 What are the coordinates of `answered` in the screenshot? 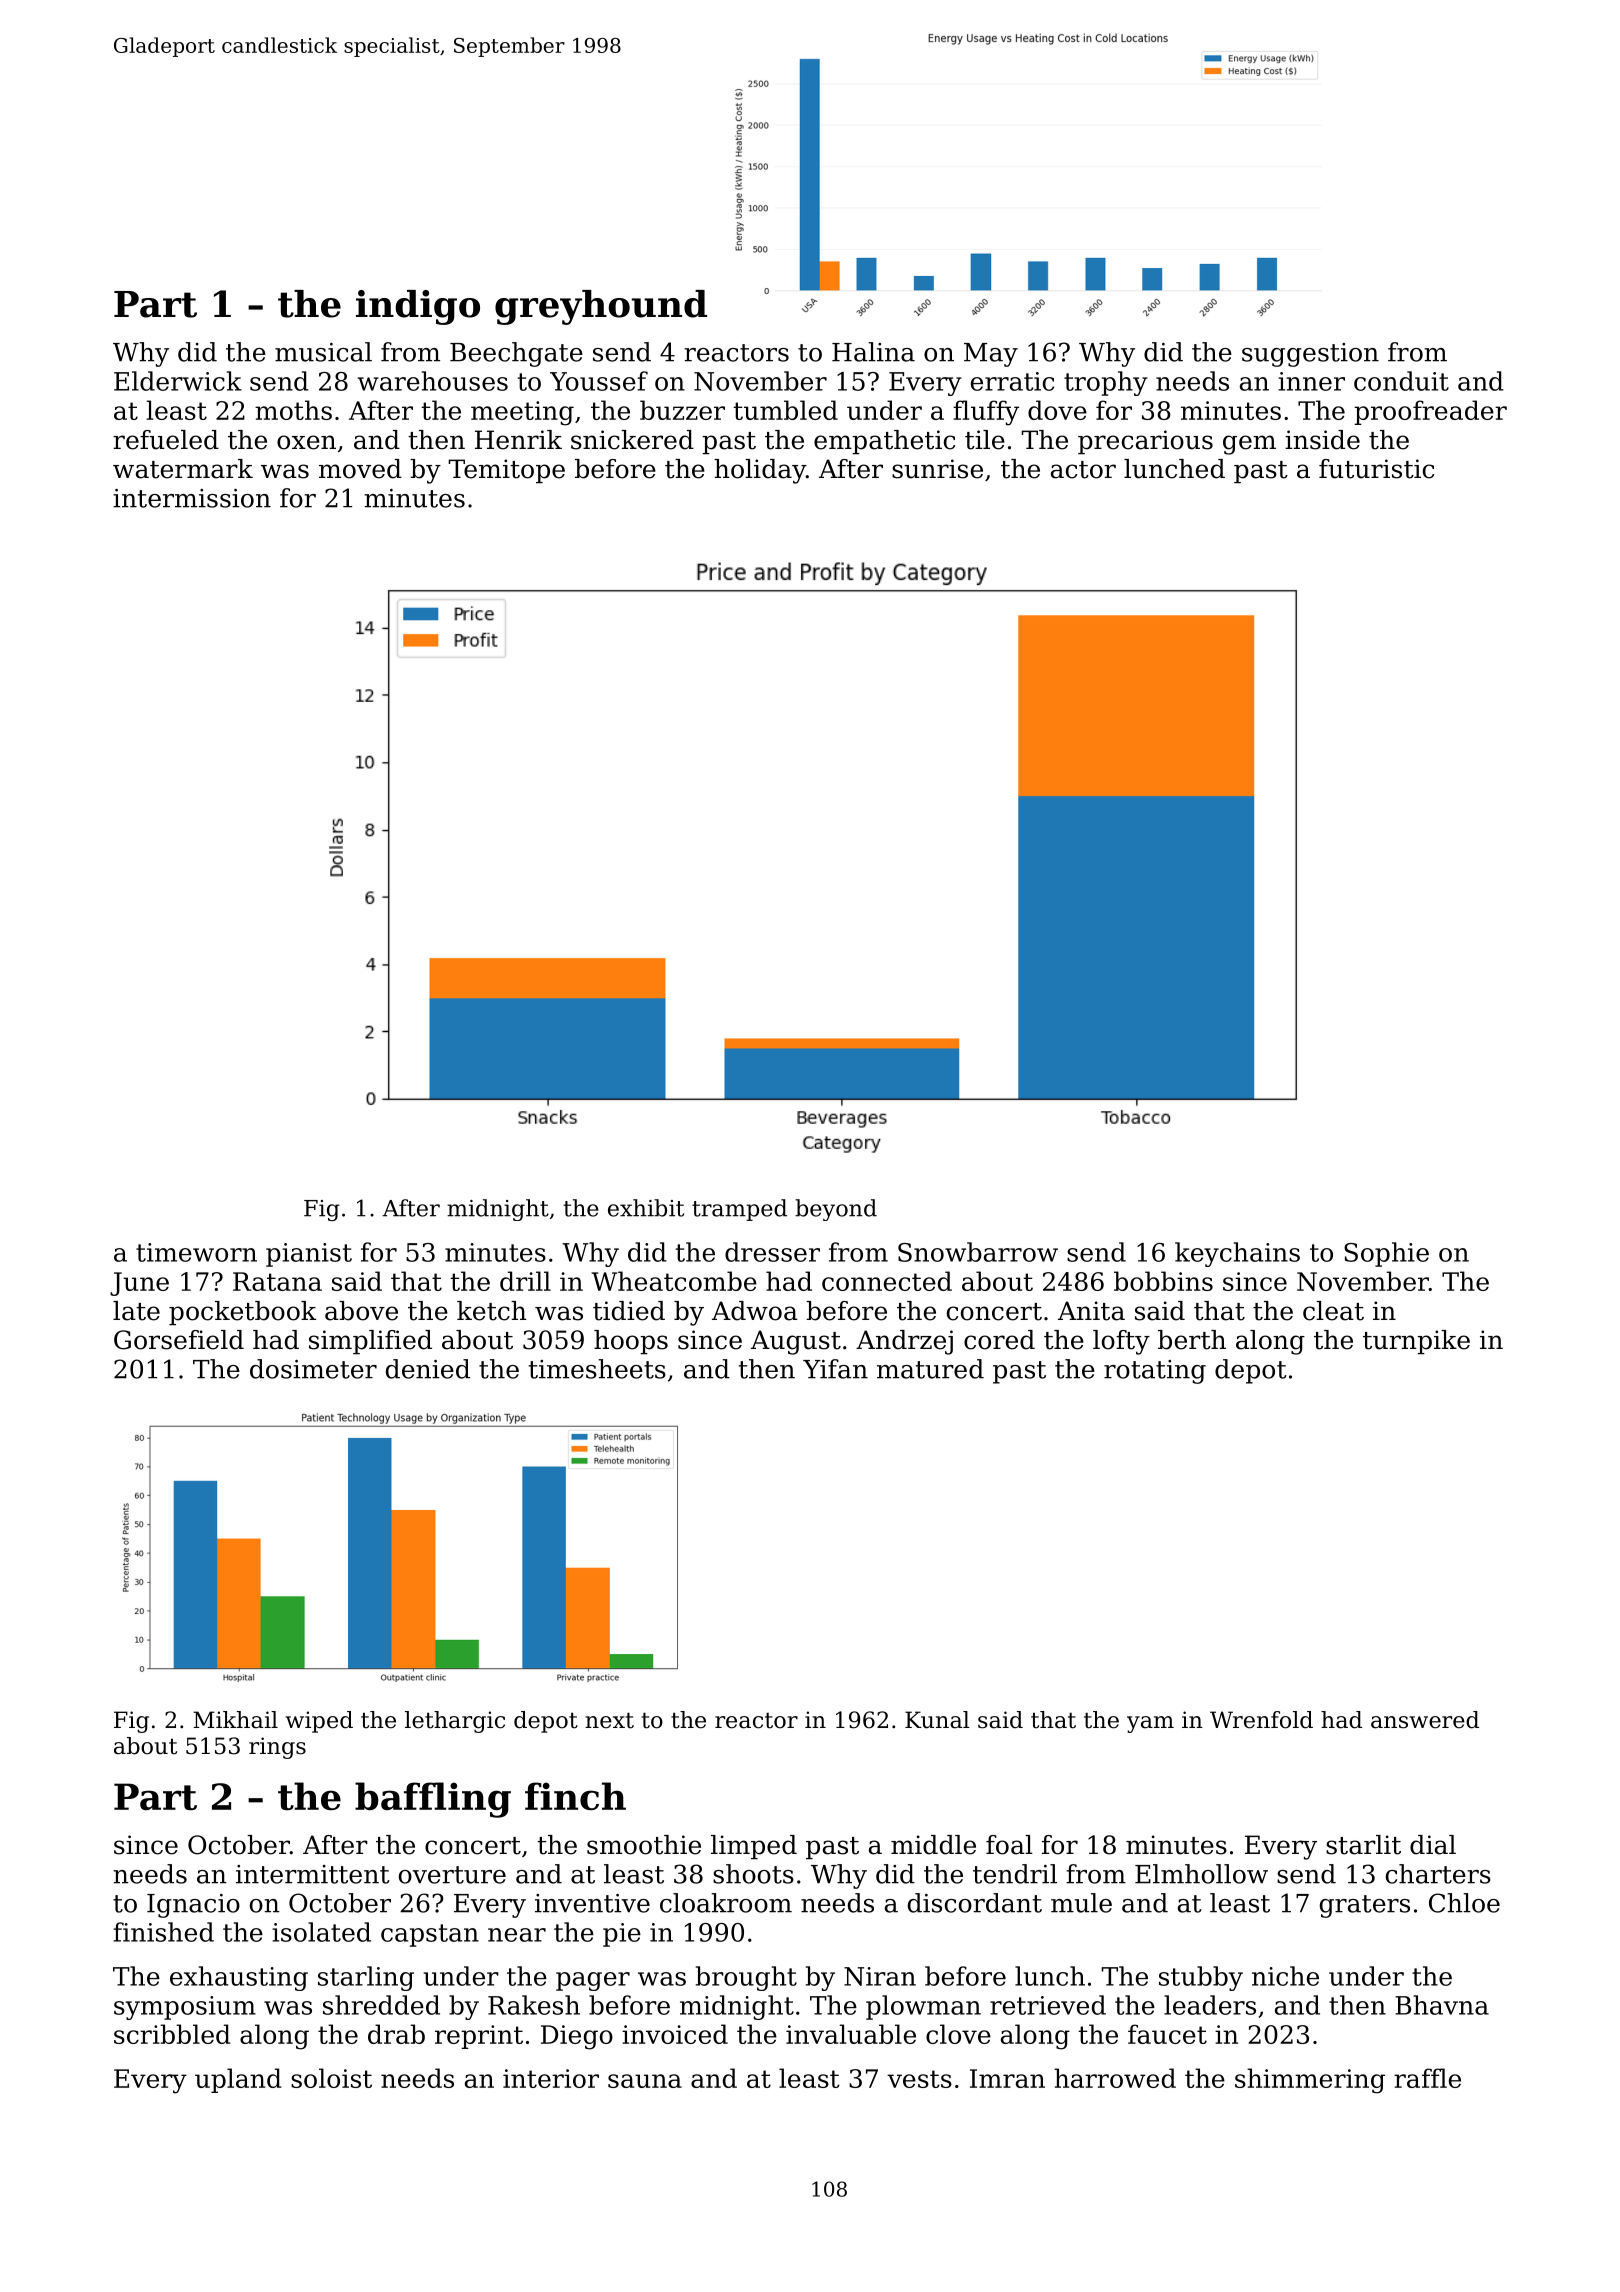 It's located at (1425, 1720).
